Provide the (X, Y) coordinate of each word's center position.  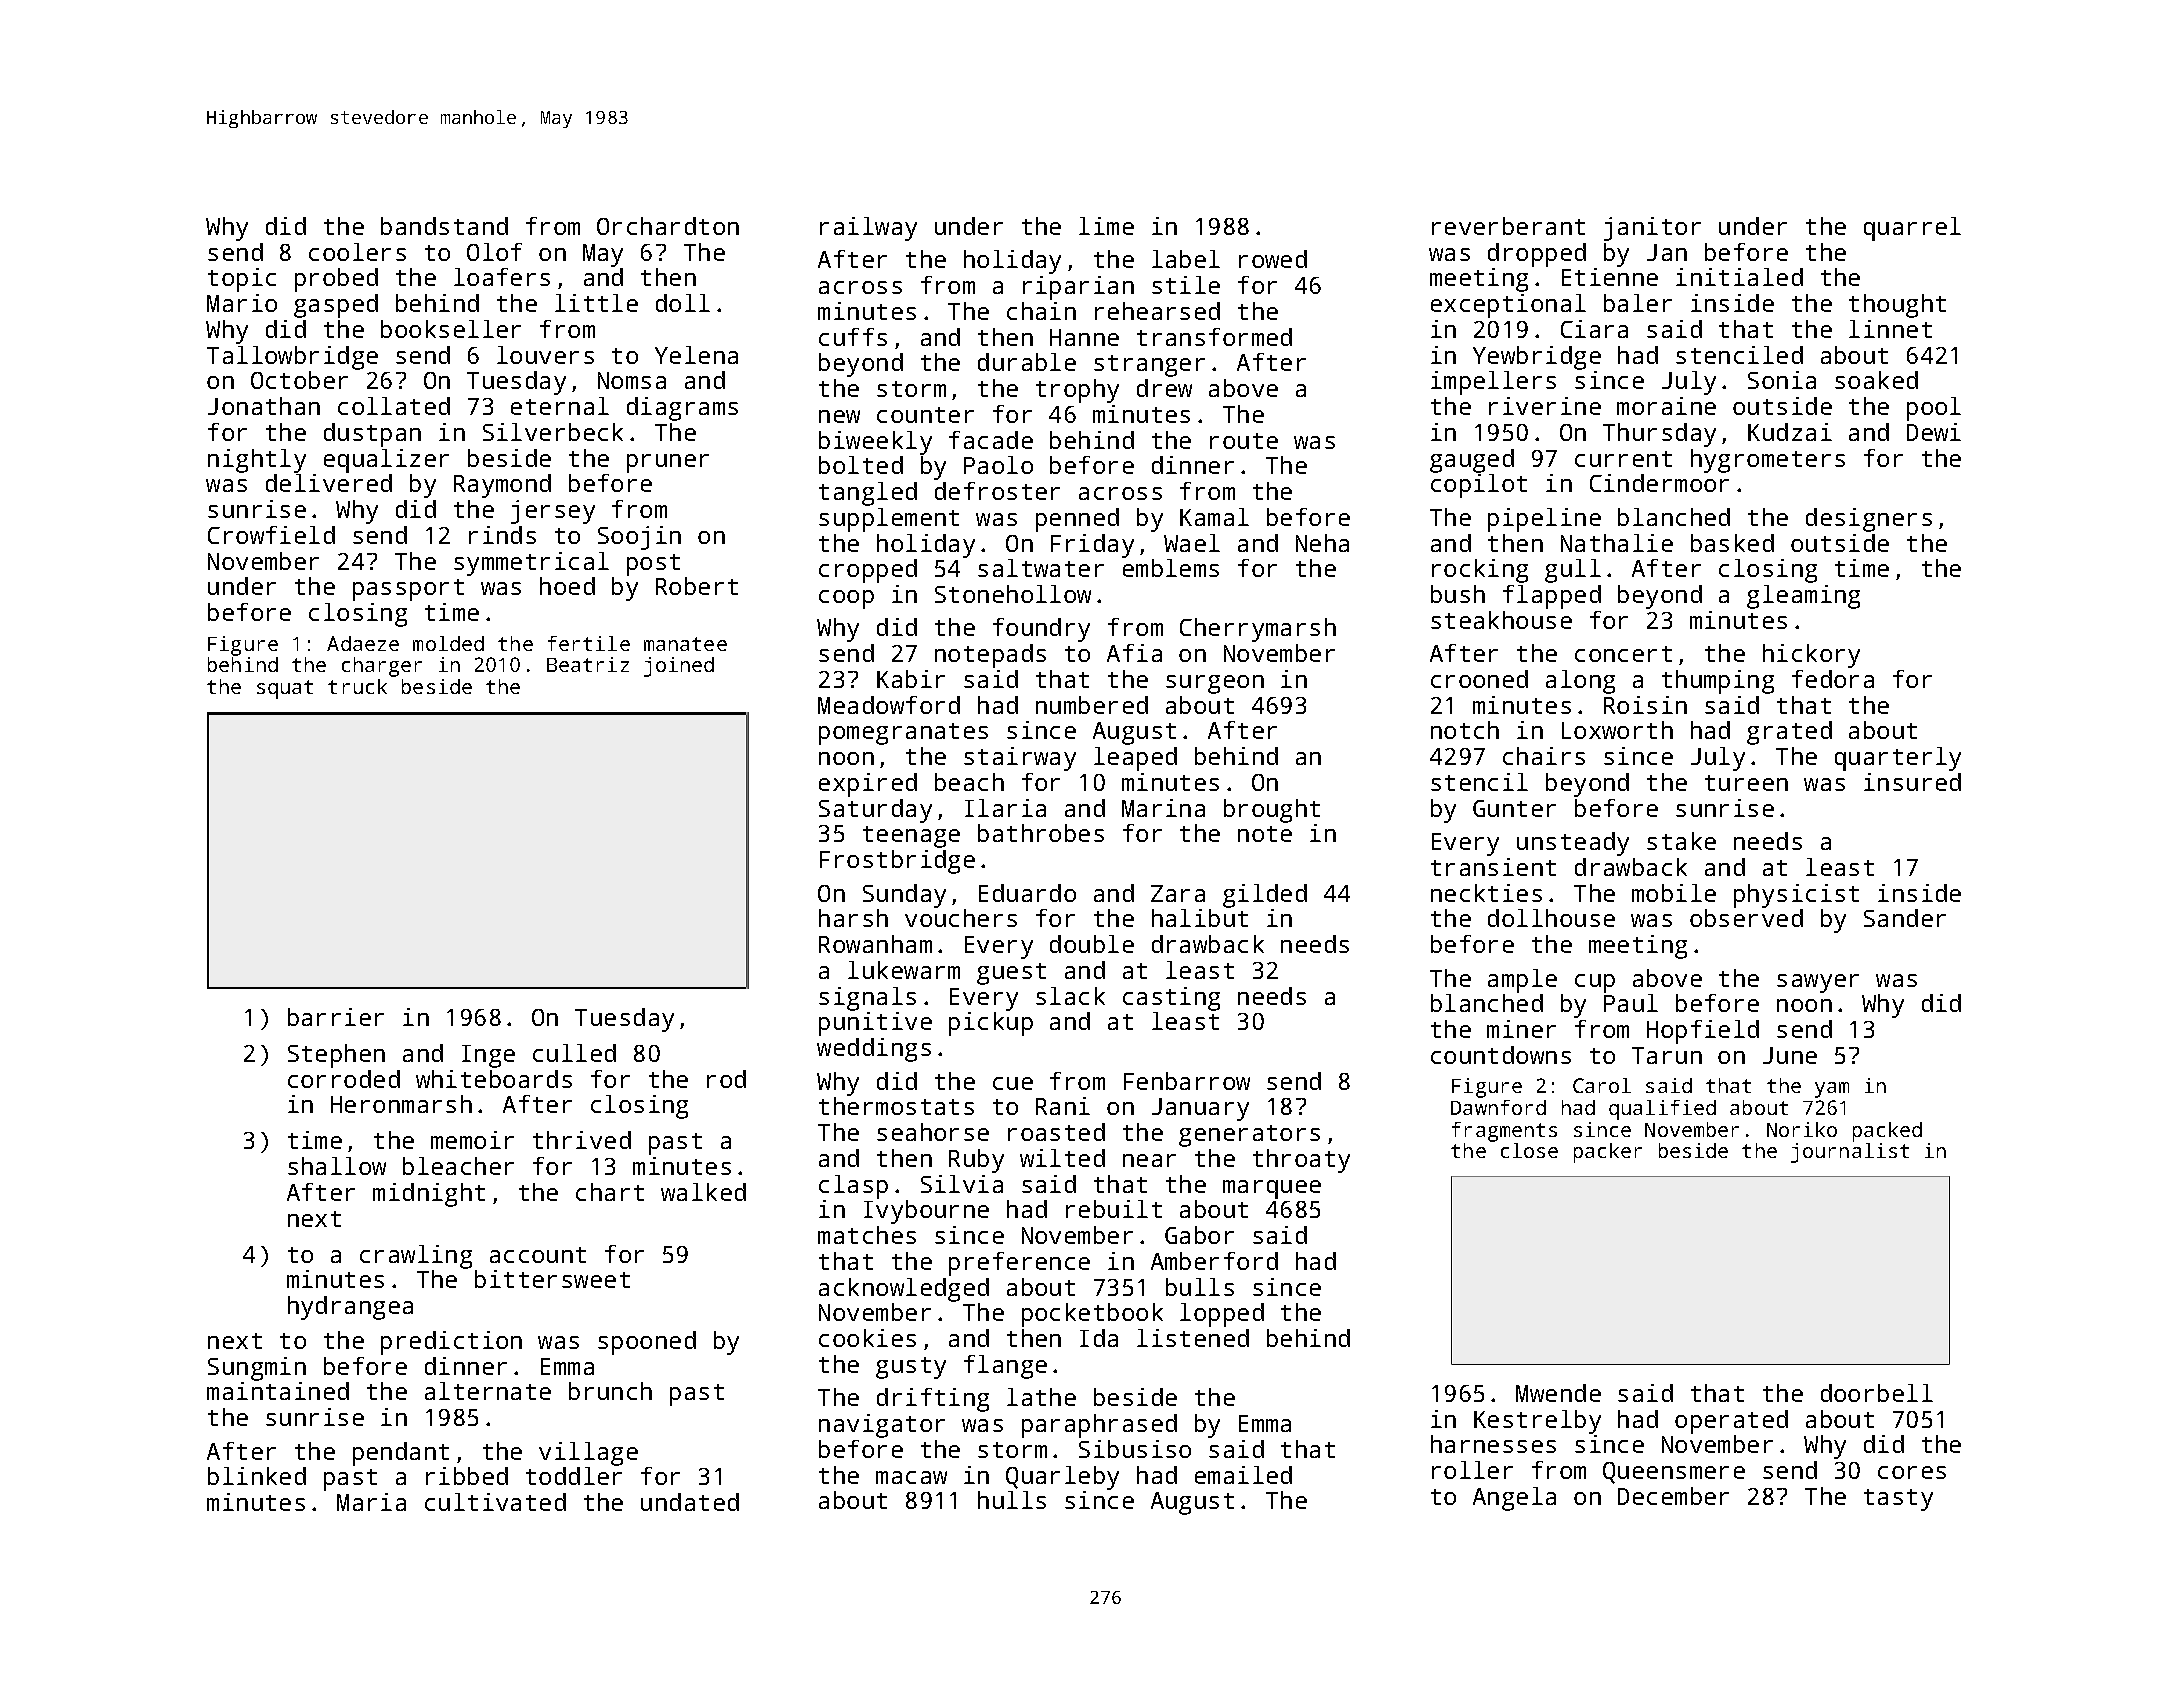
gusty (911, 1368)
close (1529, 1150)
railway (868, 229)
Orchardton (668, 226)
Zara (1178, 893)
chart (610, 1192)
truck (357, 686)
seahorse (933, 1132)
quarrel (1912, 229)
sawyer (1818, 983)
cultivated (495, 1502)
